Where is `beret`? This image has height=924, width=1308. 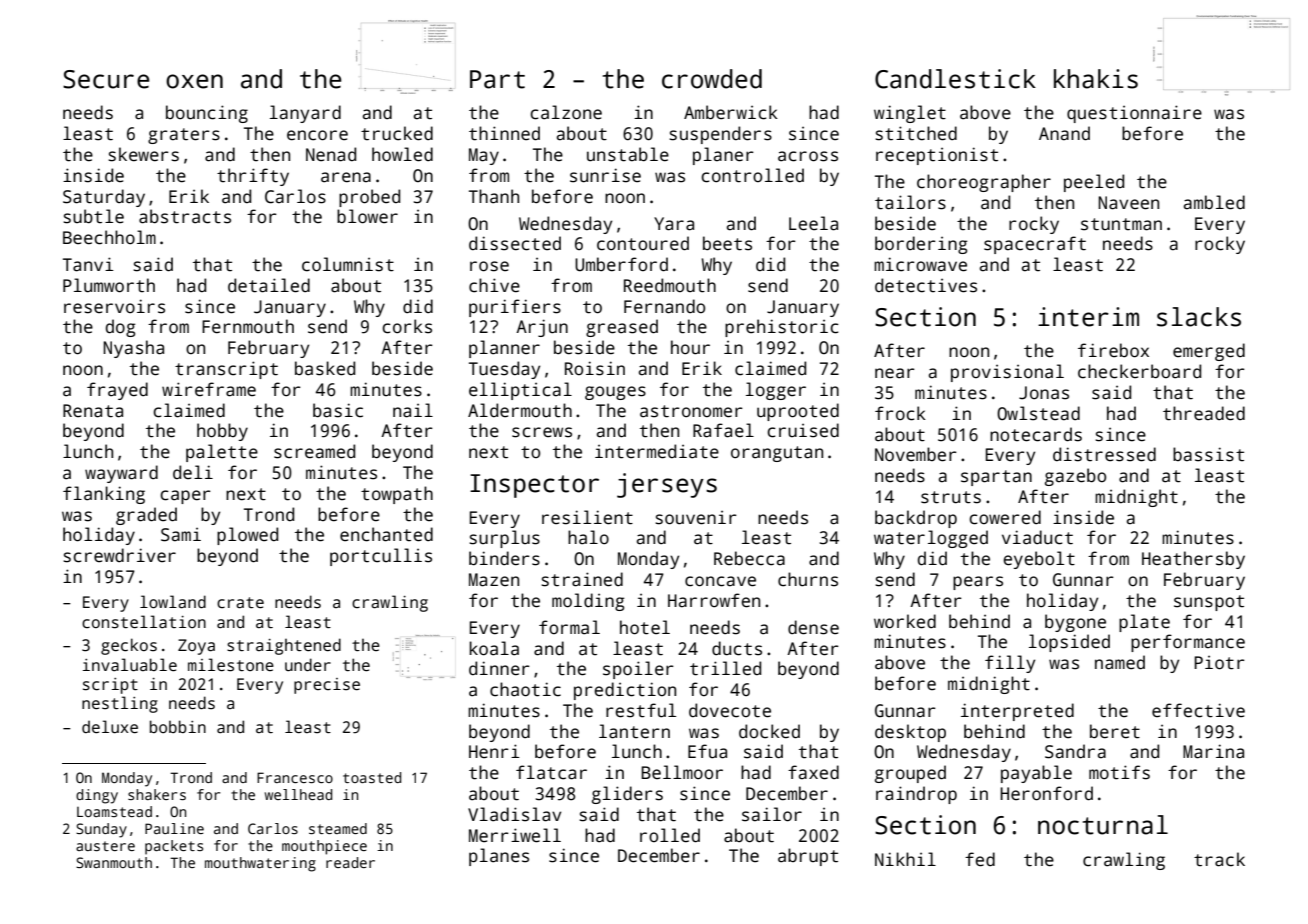
beret is located at coordinates (1115, 731).
